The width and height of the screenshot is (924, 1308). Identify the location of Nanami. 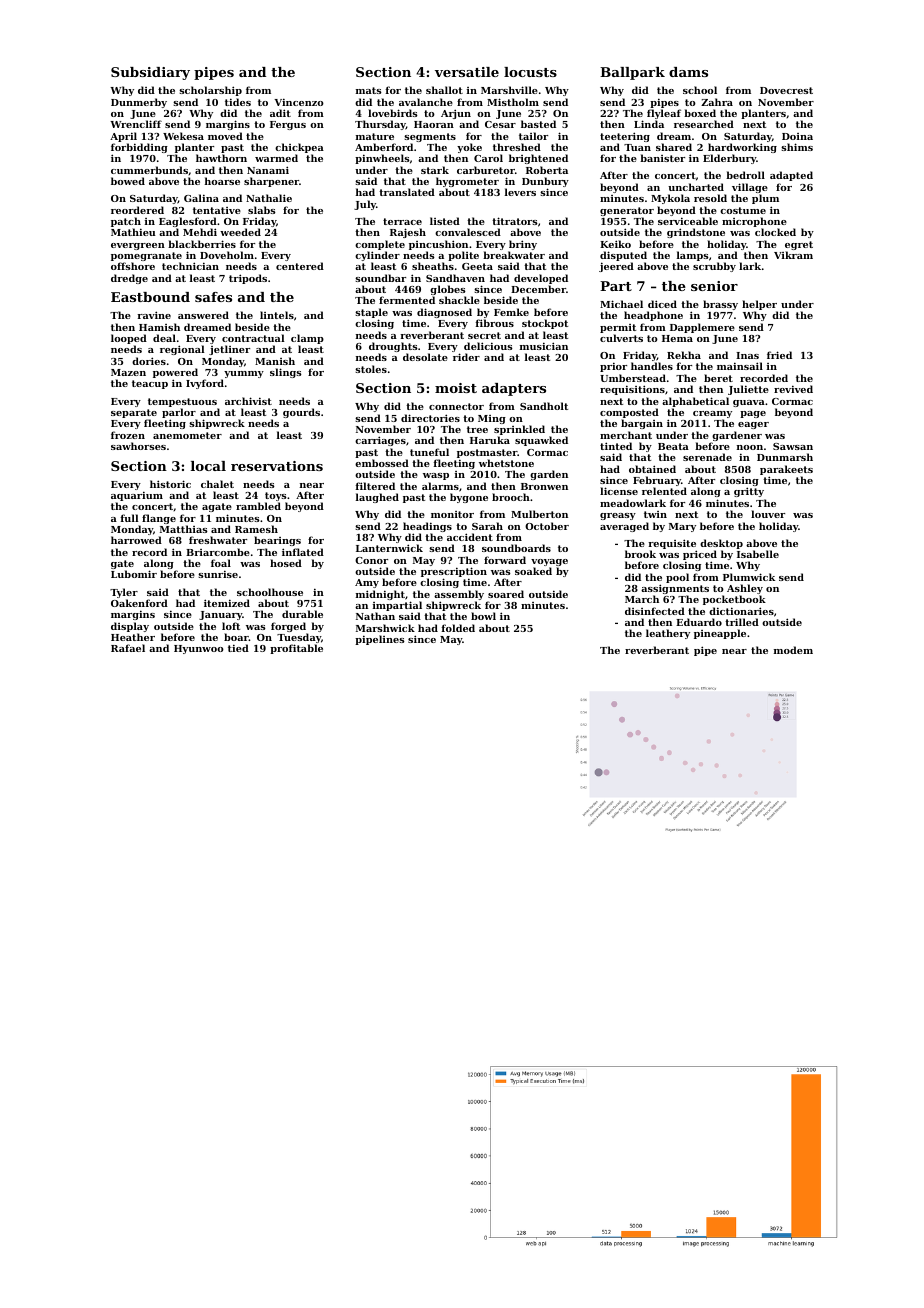
(268, 170).
